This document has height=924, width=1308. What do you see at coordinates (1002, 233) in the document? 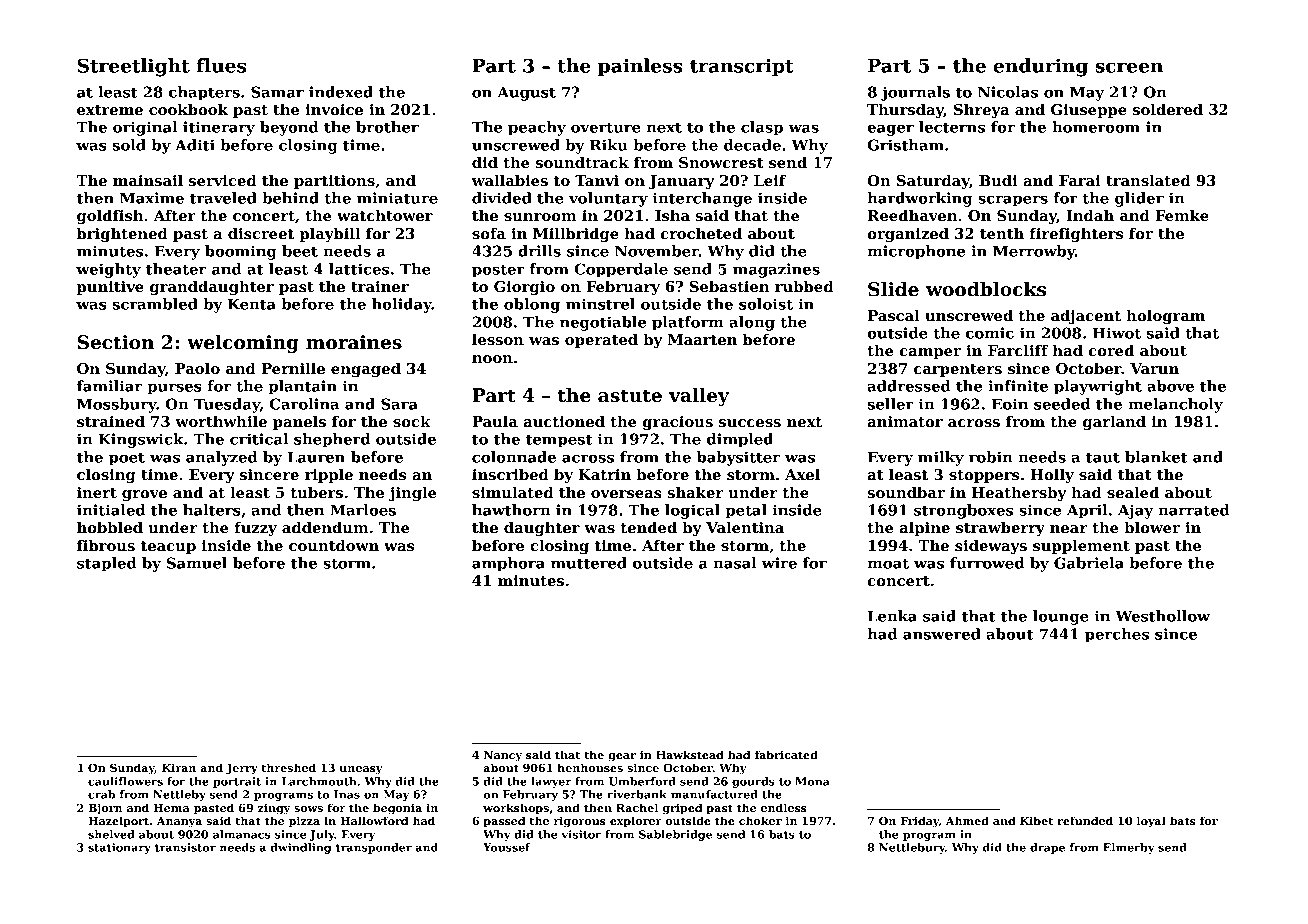
I see `tenth` at bounding box center [1002, 233].
